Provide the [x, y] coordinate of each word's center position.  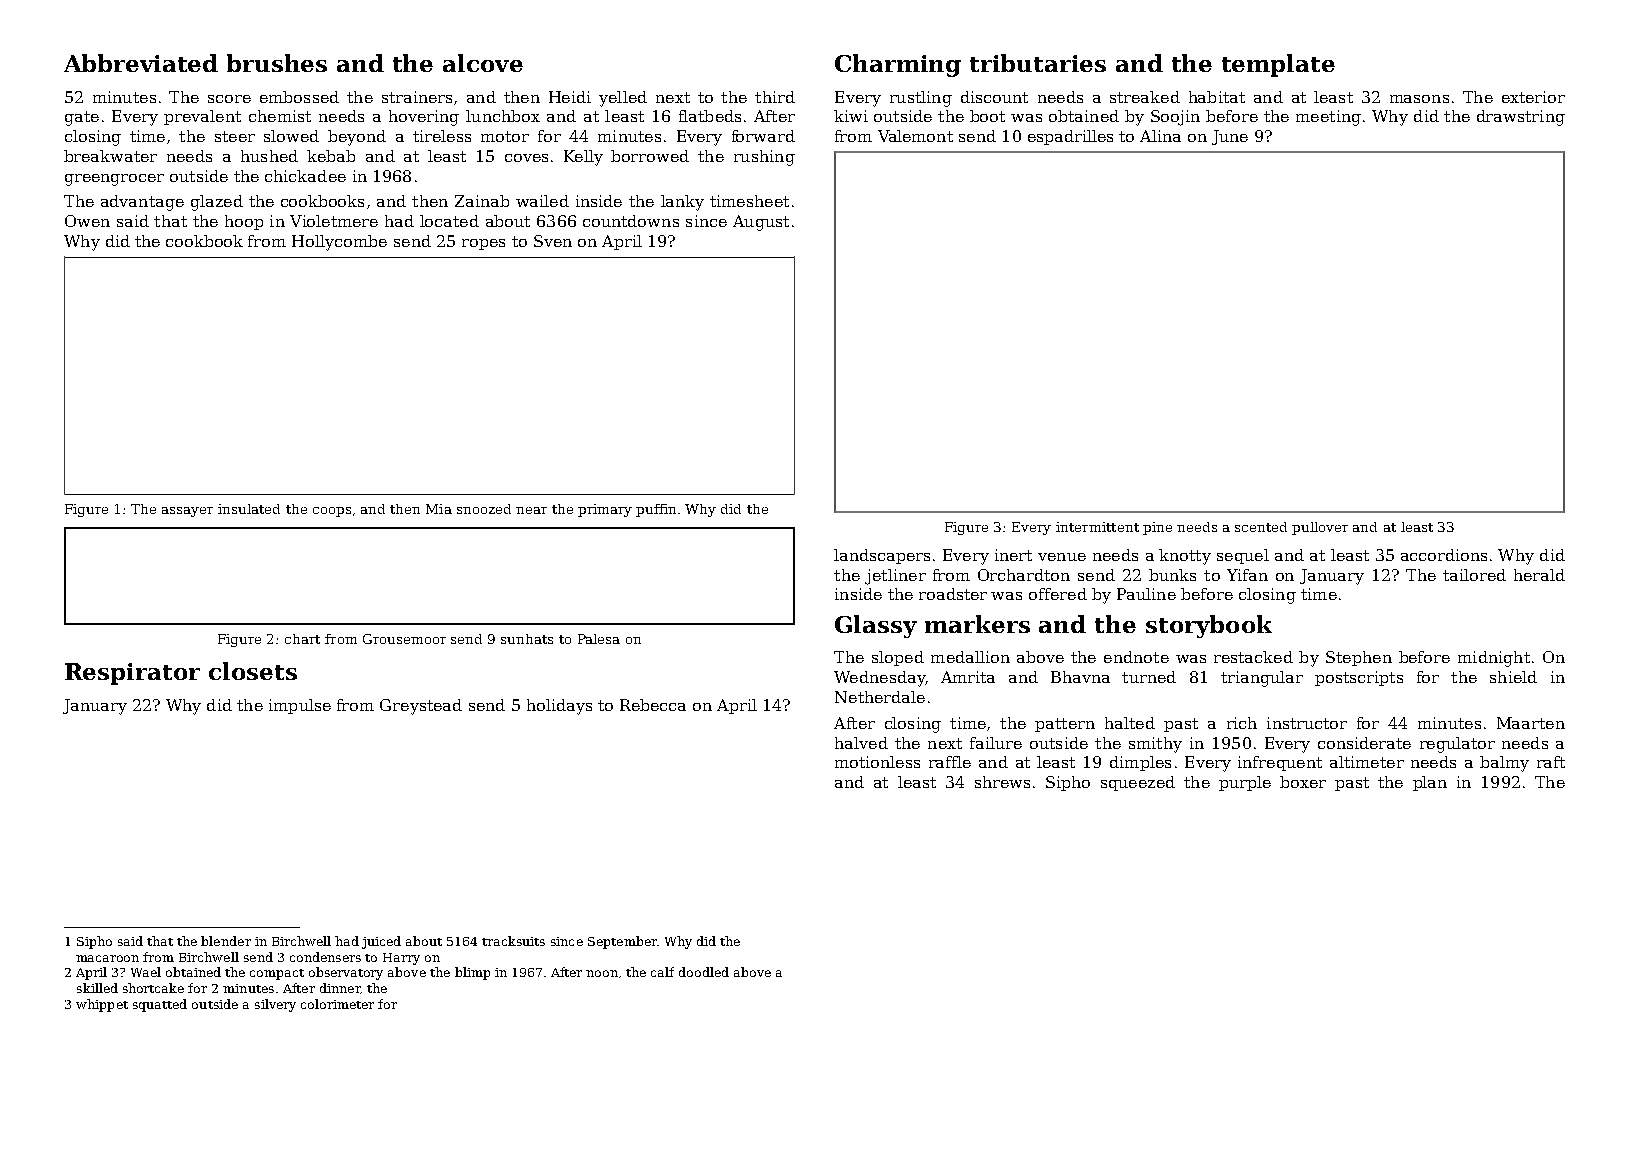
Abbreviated [141, 63]
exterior [1533, 97]
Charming [898, 65]
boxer [1303, 782]
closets [253, 671]
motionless [877, 762]
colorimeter [337, 1004]
